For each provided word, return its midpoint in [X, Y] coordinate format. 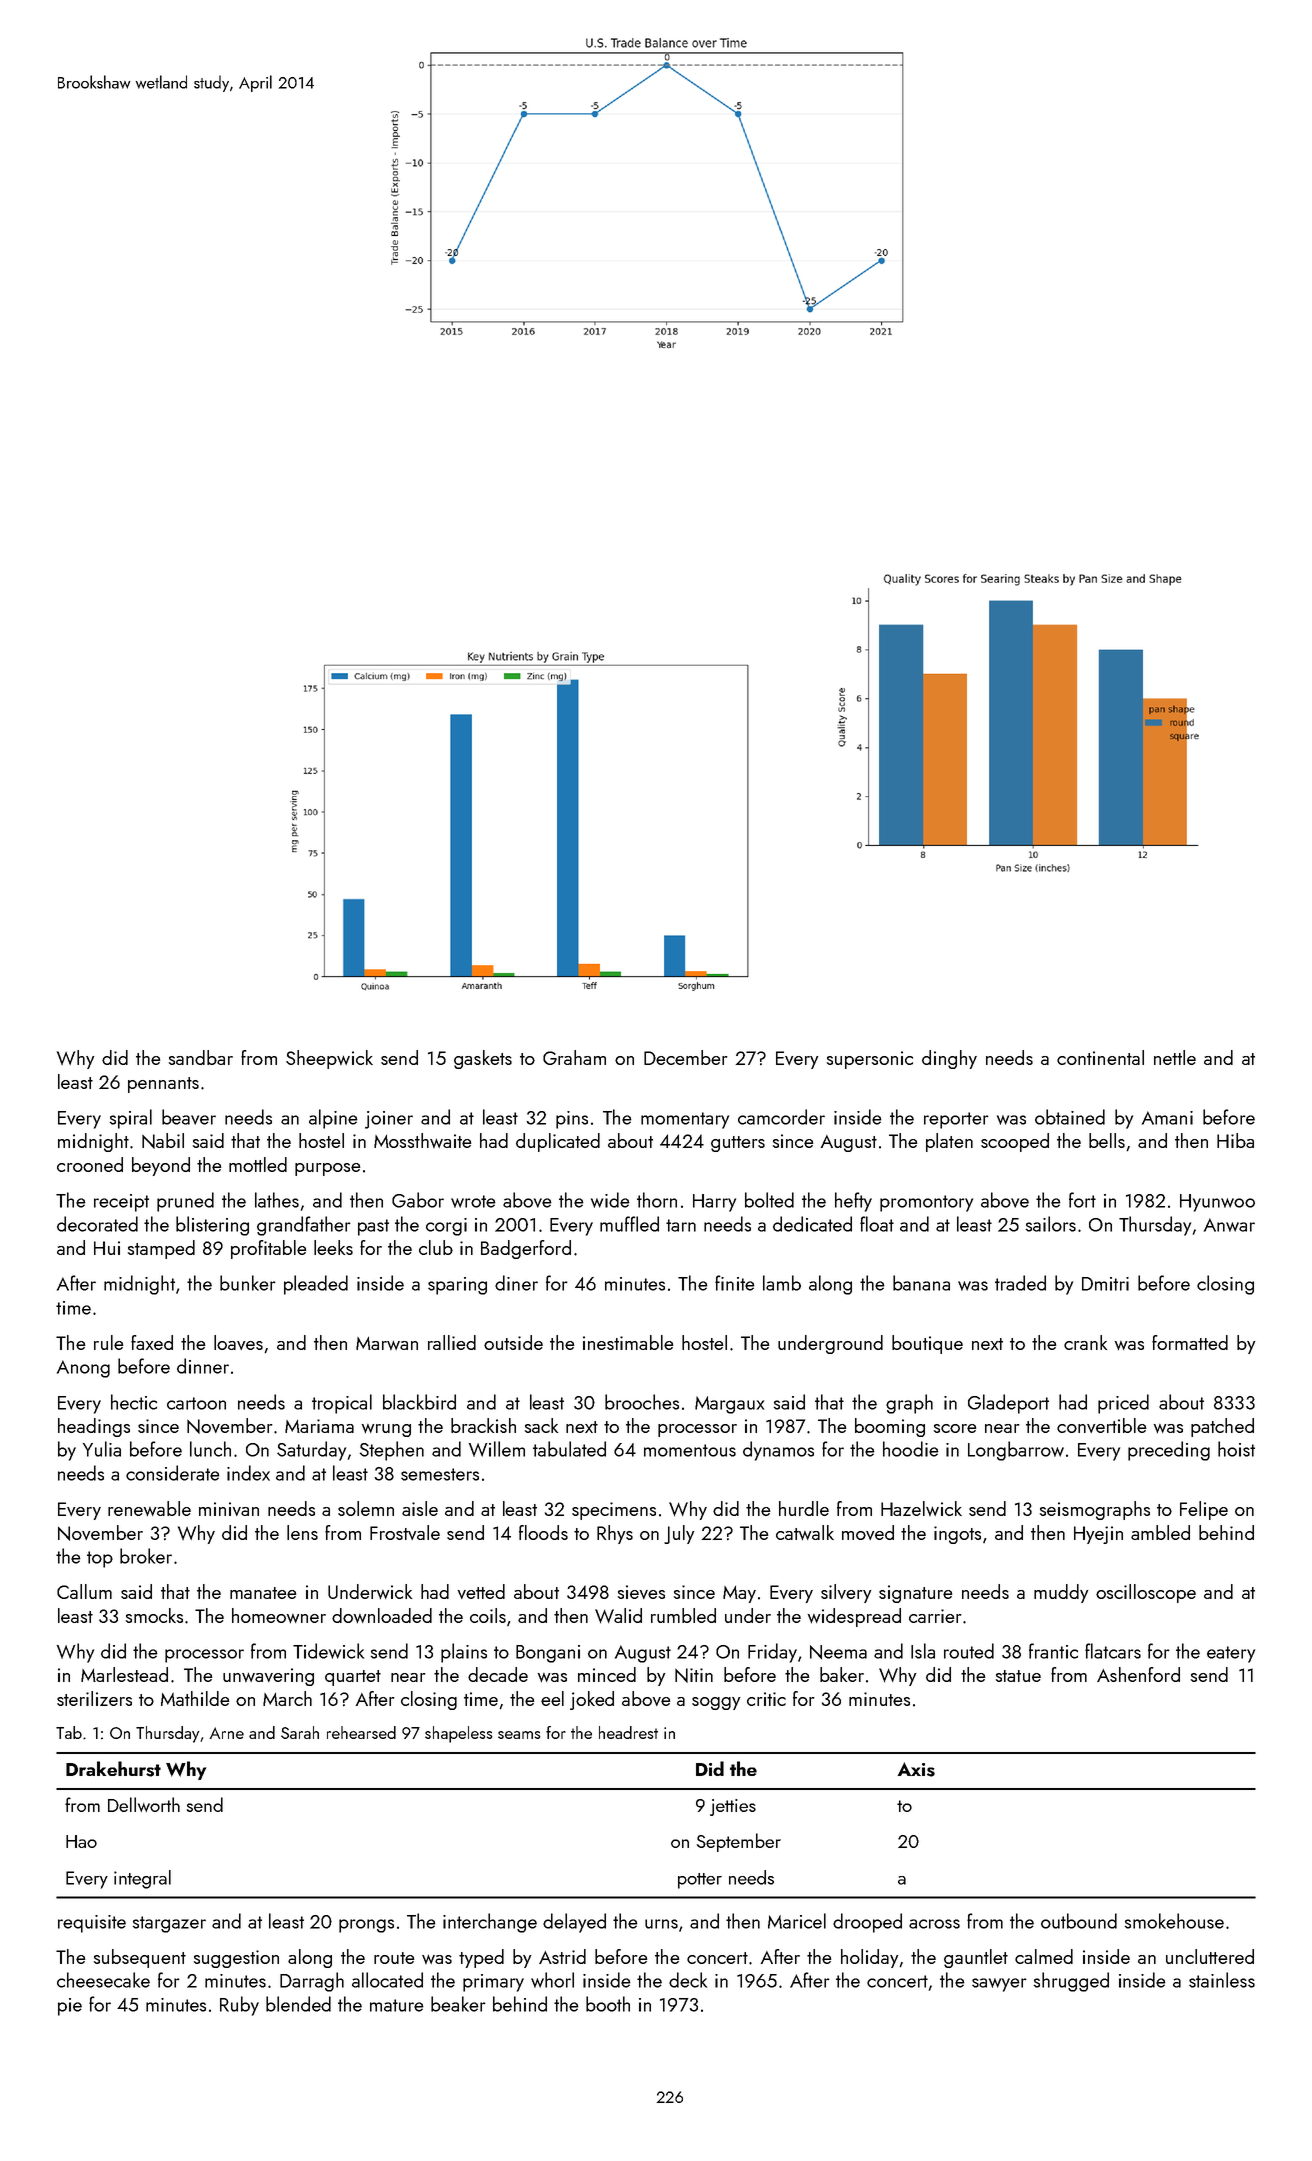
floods [543, 1532]
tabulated [569, 1449]
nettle [1175, 1057]
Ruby [239, 2006]
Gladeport [1008, 1404]
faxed [152, 1342]
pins [572, 1120]
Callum [84, 1591]
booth [608, 2004]
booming [890, 1427]
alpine [333, 1119]
